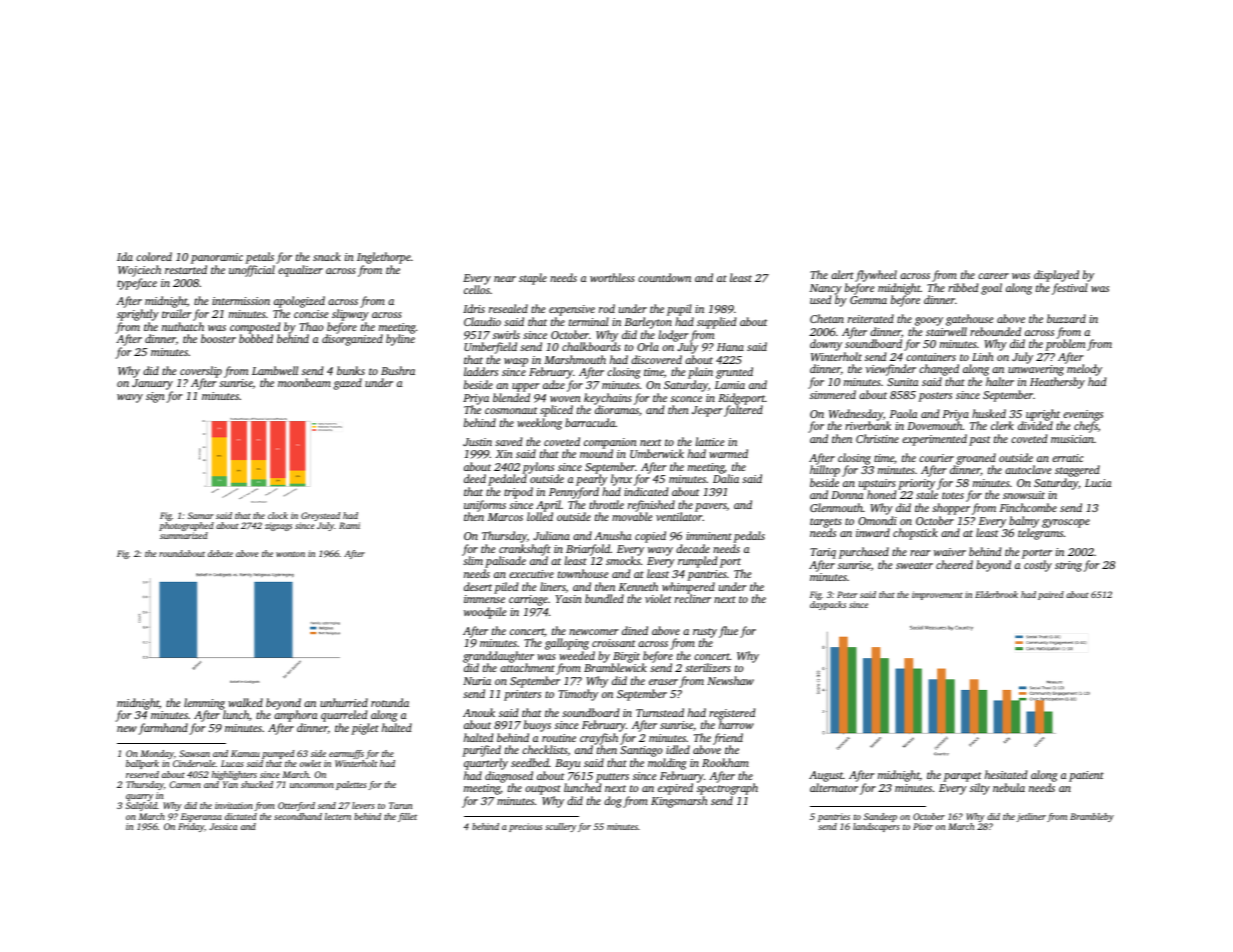 Image resolution: width=1233 pixels, height=952 pixels. I want to click on sign, so click(155, 397).
